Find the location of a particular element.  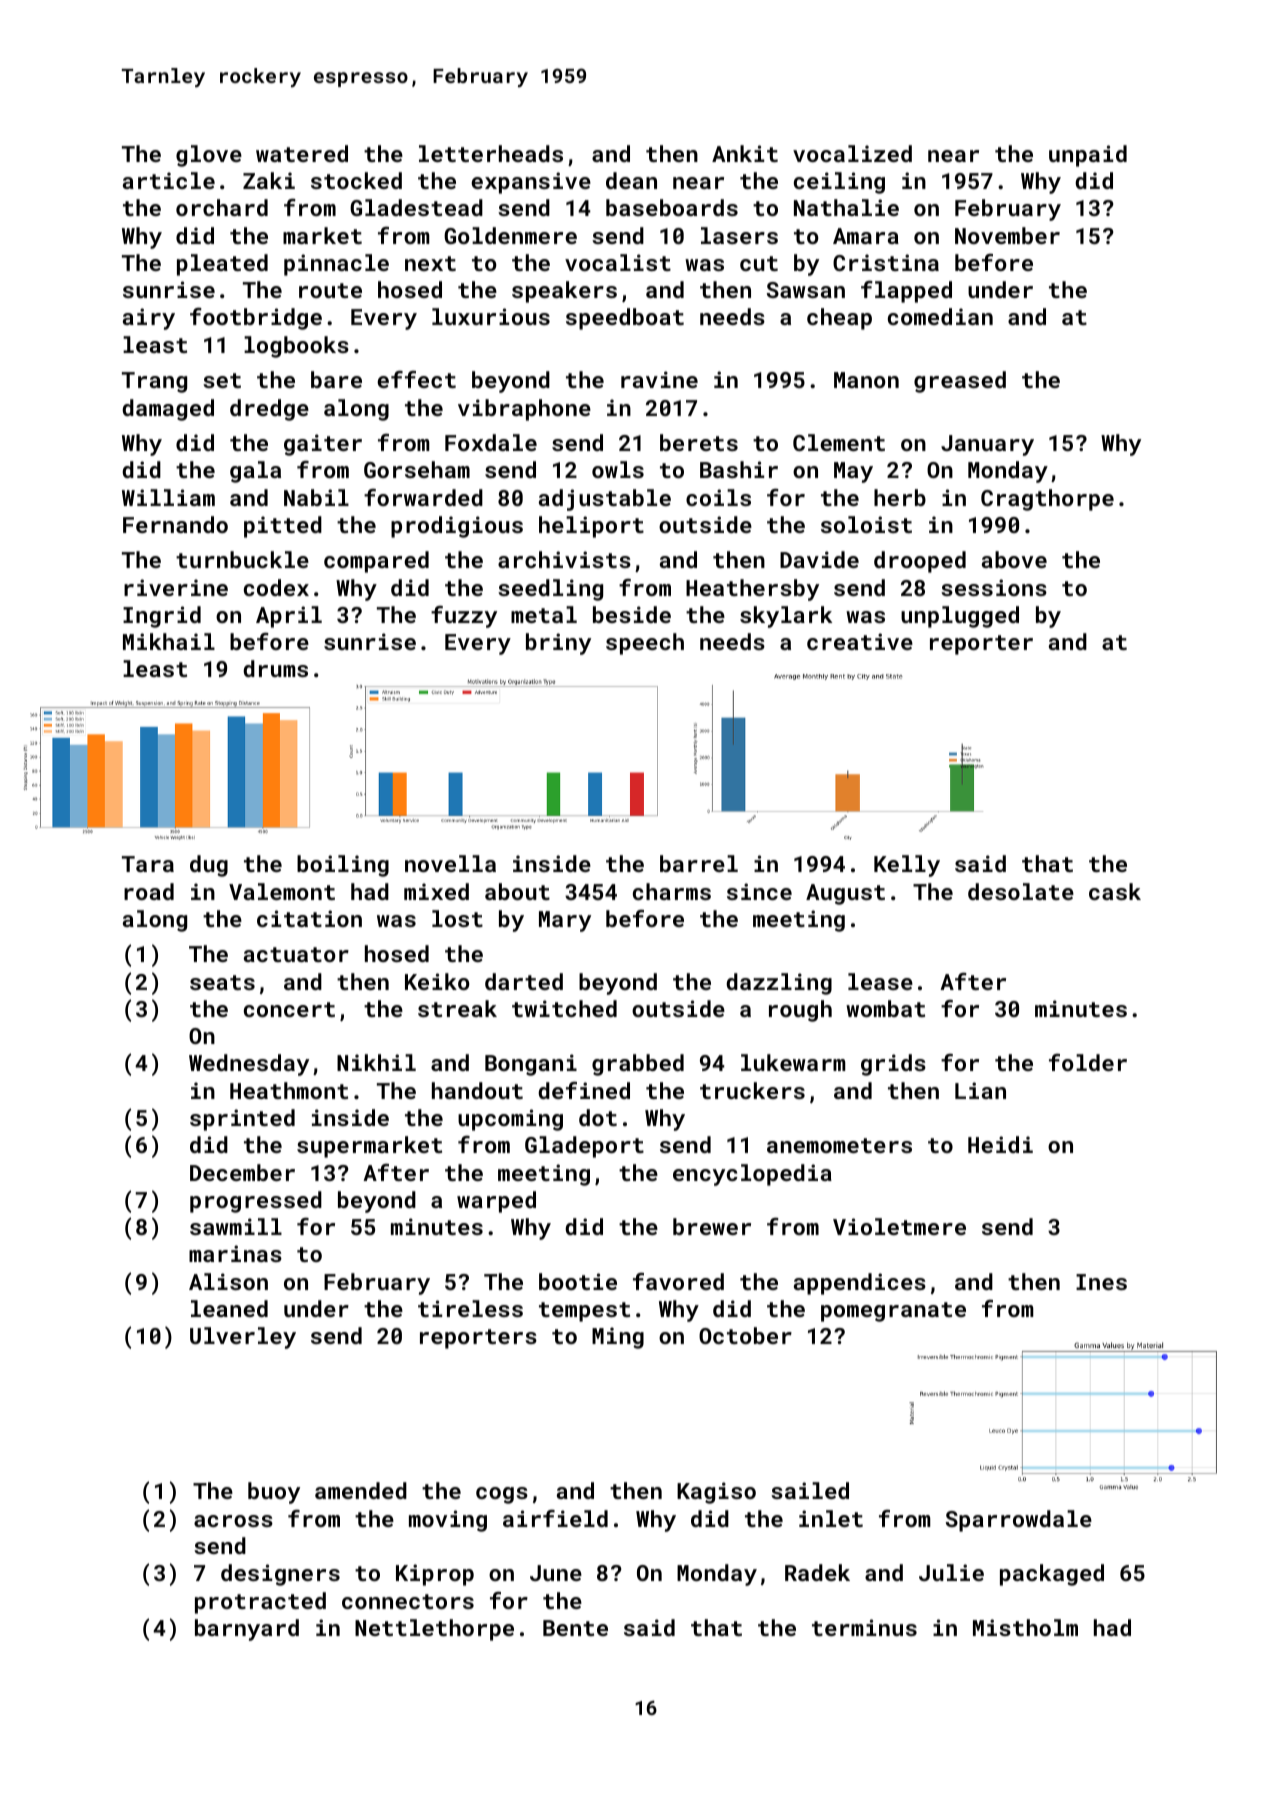

unpaid is located at coordinates (1088, 156).
